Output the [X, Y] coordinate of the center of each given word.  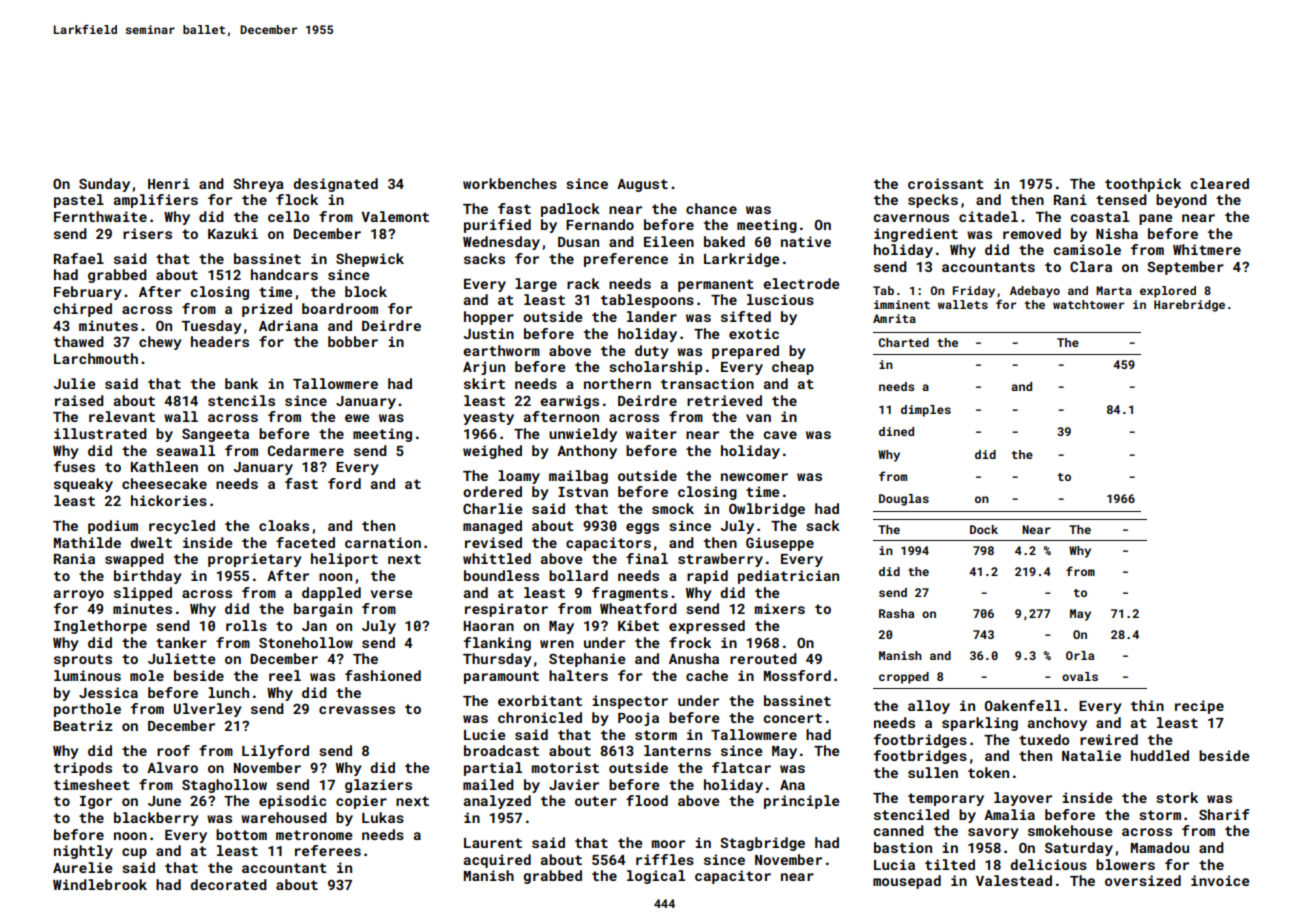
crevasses [357, 710]
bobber [353, 341]
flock [297, 199]
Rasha [896, 613]
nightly [83, 852]
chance [711, 208]
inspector [630, 702]
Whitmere [1207, 249]
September [1185, 268]
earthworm [501, 350]
